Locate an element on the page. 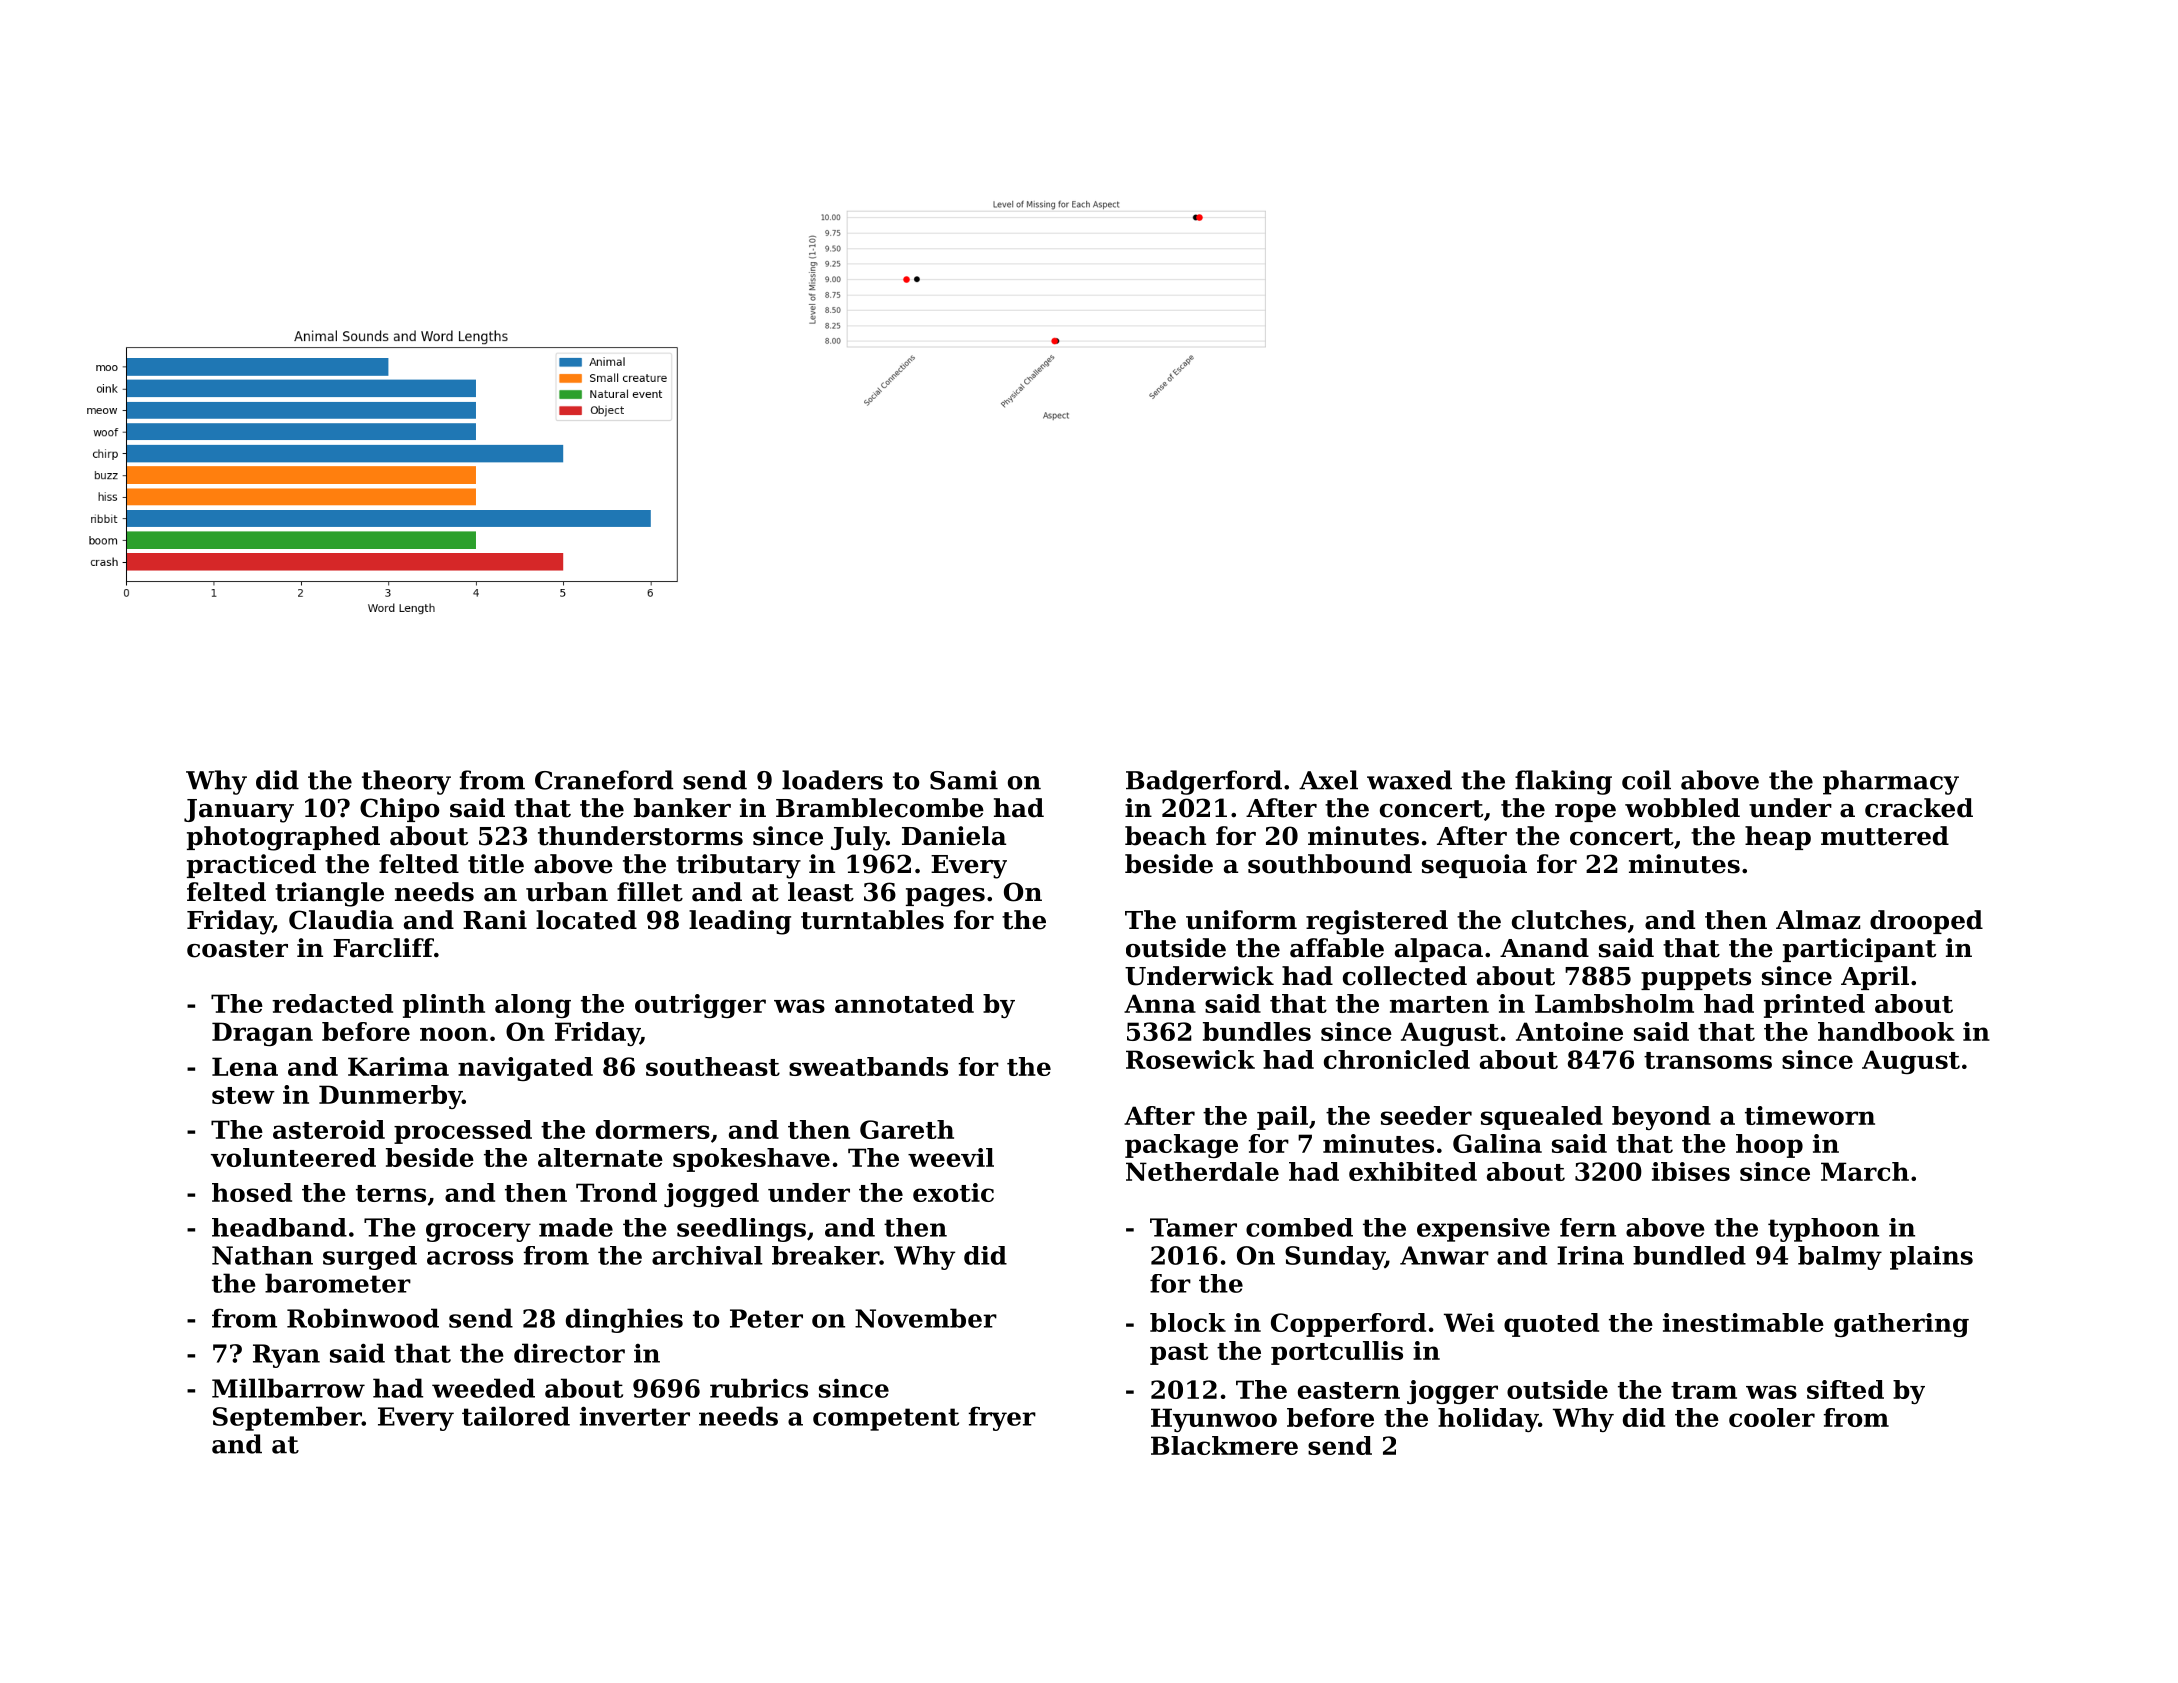  Hyunwoo is located at coordinates (1214, 1420).
